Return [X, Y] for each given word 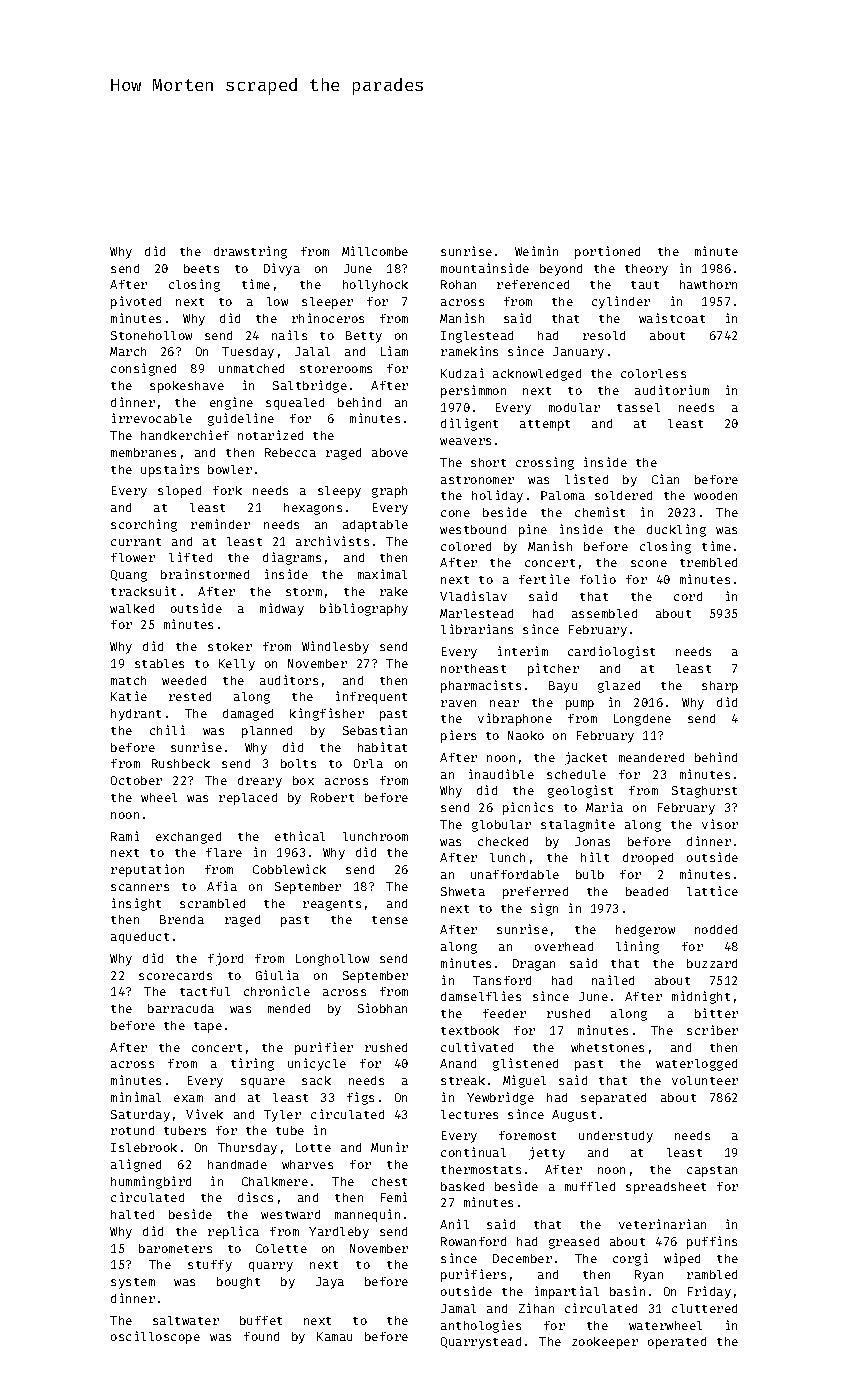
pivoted [136, 302]
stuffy [210, 1266]
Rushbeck [181, 763]
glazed [619, 687]
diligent [469, 424]
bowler [230, 469]
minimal [136, 1097]
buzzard [712, 963]
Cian [665, 479]
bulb [590, 874]
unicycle [317, 1064]
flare [224, 852]
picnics [528, 808]
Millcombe [375, 251]
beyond [561, 270]
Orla [368, 763]
